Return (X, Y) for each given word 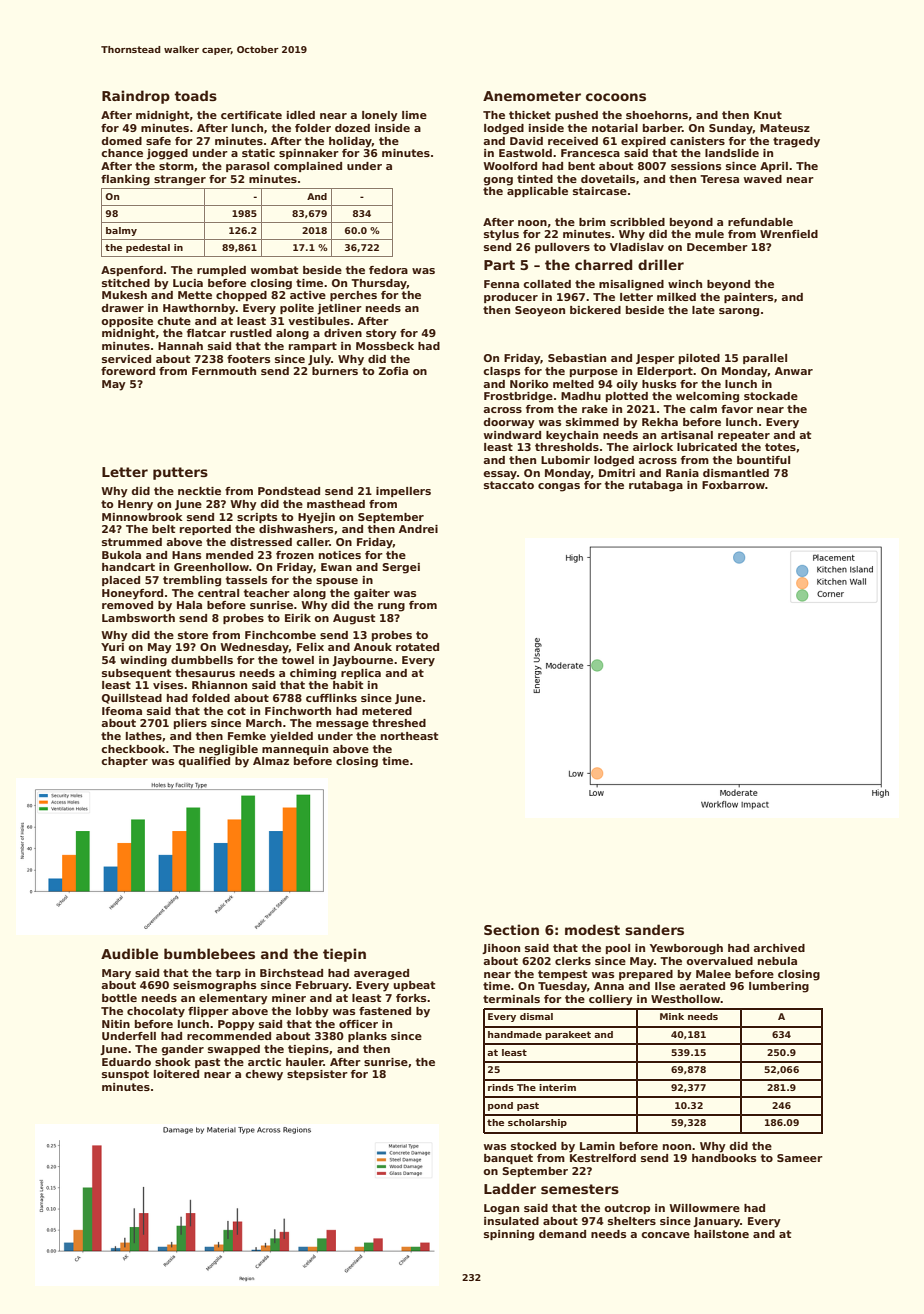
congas (559, 487)
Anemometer (532, 96)
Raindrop (136, 97)
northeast (409, 736)
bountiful (763, 460)
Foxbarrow (733, 485)
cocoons (616, 97)
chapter (124, 762)
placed (121, 581)
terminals (511, 999)
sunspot (125, 1075)
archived (779, 948)
